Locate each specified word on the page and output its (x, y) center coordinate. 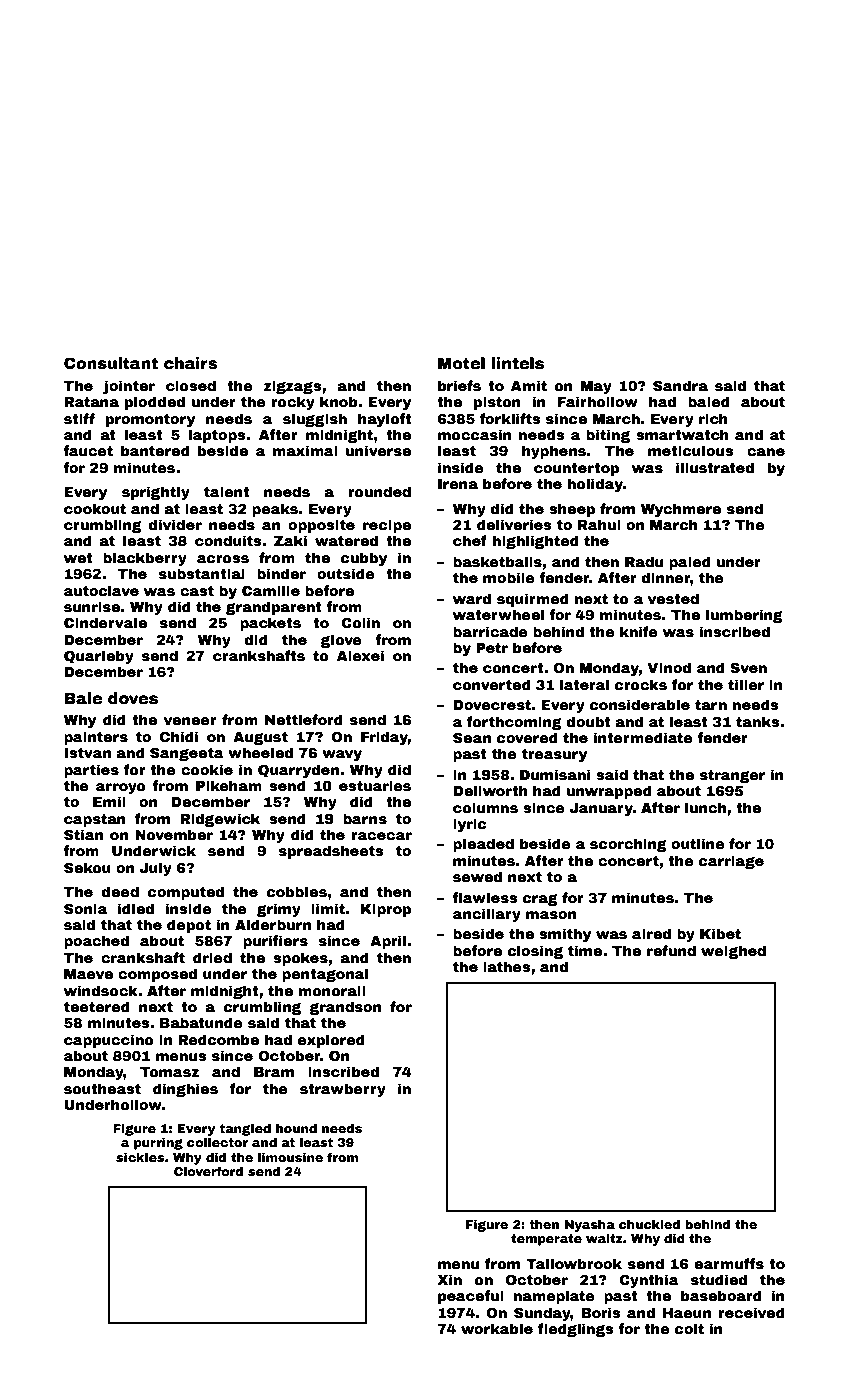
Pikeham (229, 785)
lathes (507, 966)
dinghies (185, 1090)
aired (651, 933)
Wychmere (680, 510)
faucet (88, 450)
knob (339, 401)
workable (497, 1328)
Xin (449, 1279)
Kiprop (386, 910)
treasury (554, 755)
